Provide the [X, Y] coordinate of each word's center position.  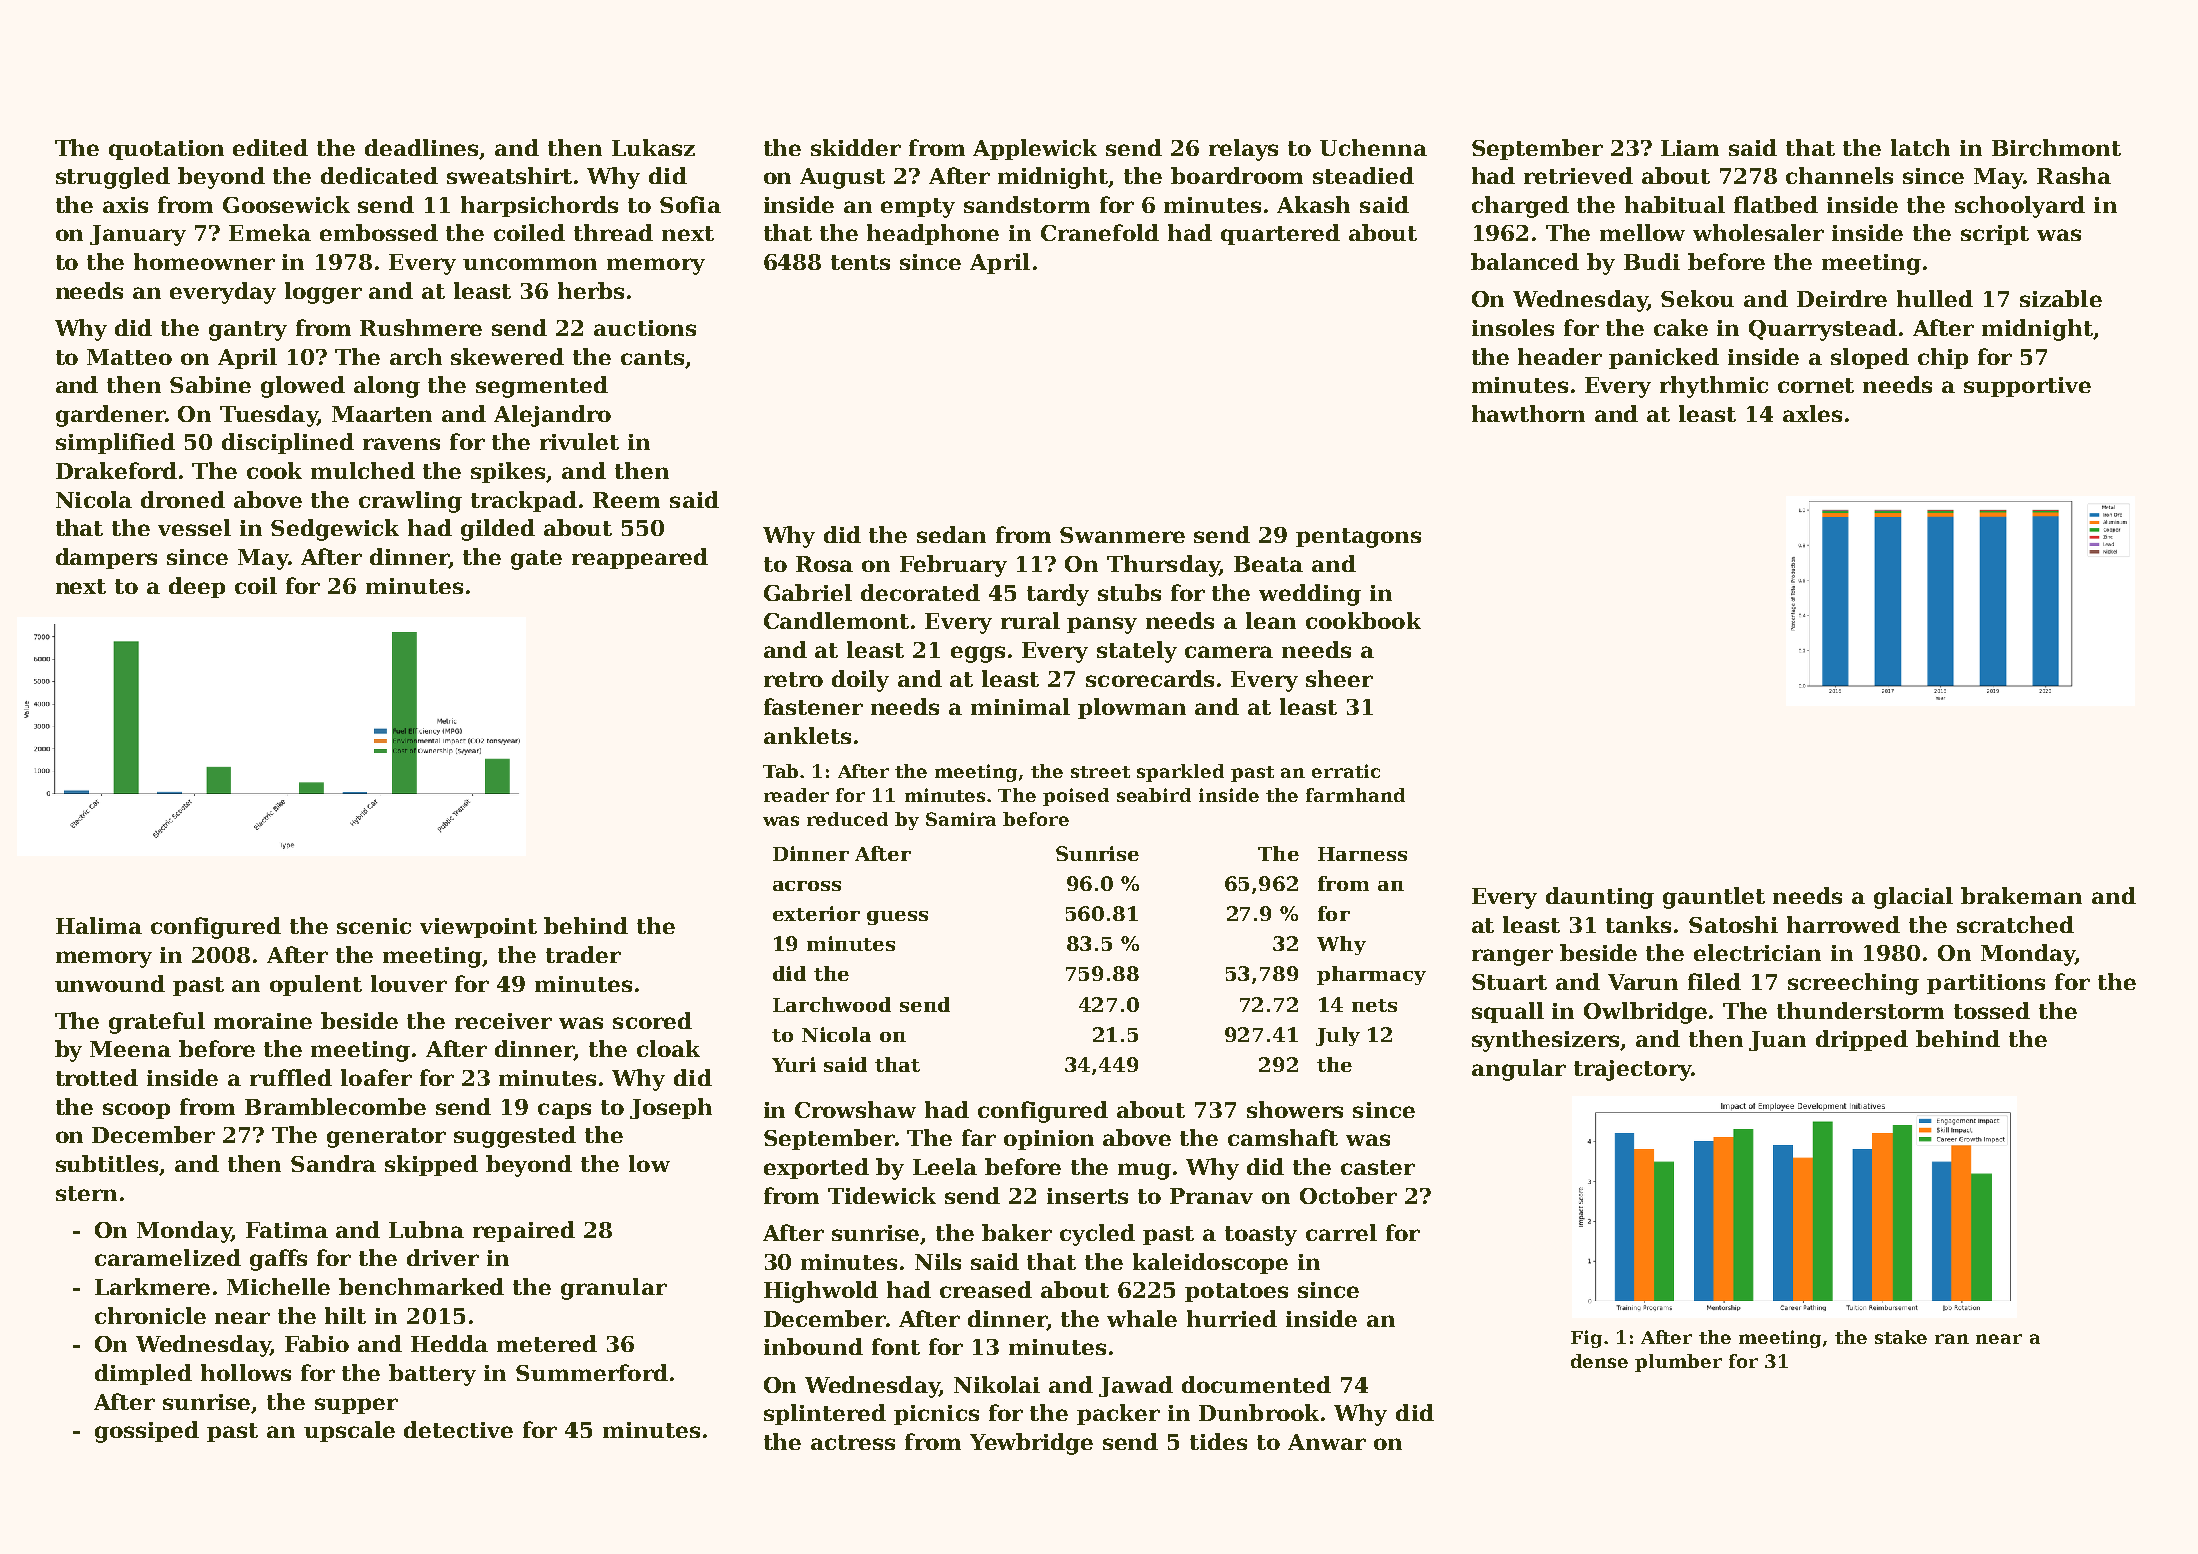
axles [1812, 413]
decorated [920, 592]
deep [197, 587]
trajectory [1633, 1070]
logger [323, 293]
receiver [503, 1021]
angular [1519, 1070]
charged [1520, 207]
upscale [349, 1431]
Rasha [2074, 175]
